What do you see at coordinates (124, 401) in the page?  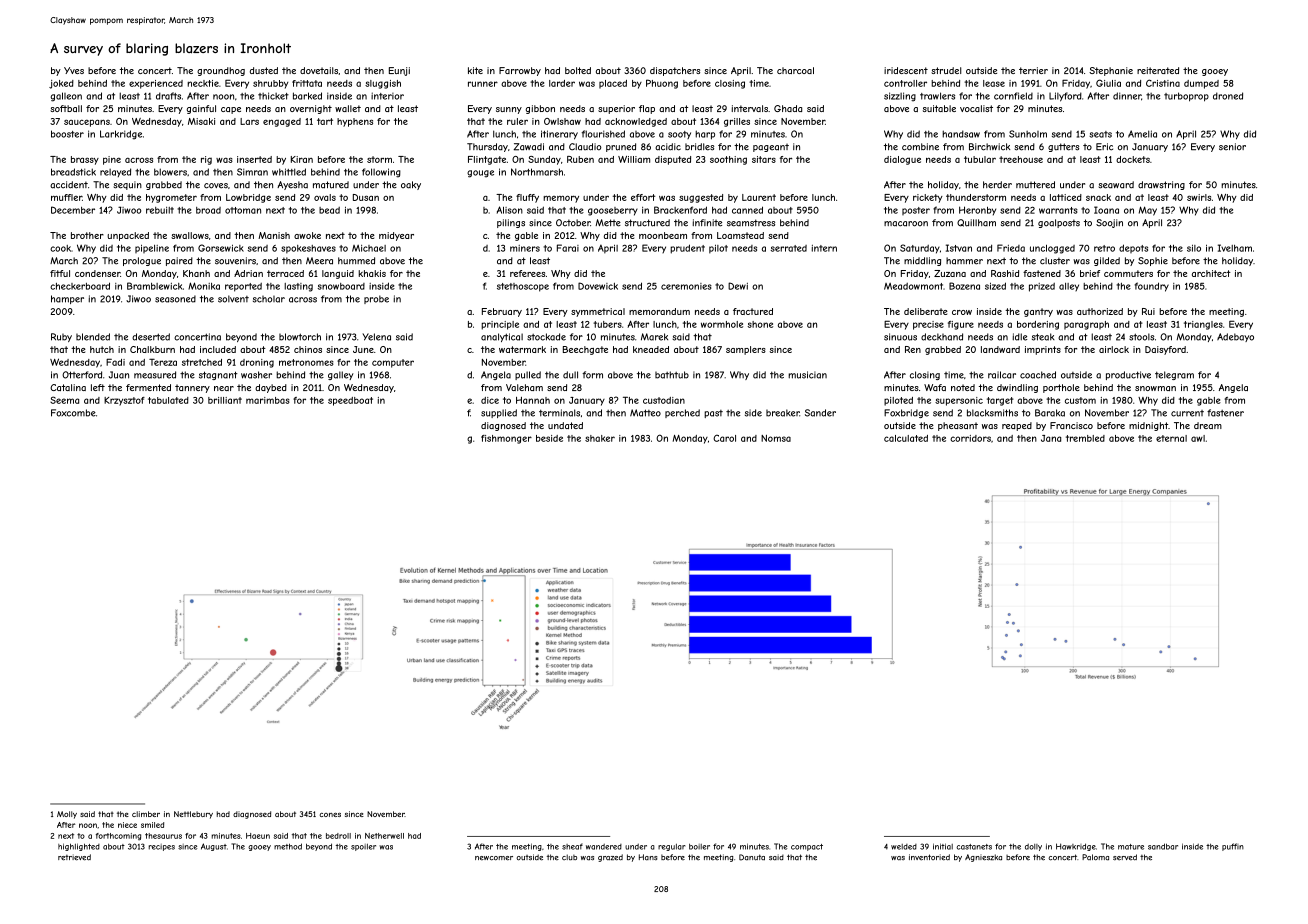 I see `Krzysztof` at bounding box center [124, 401].
